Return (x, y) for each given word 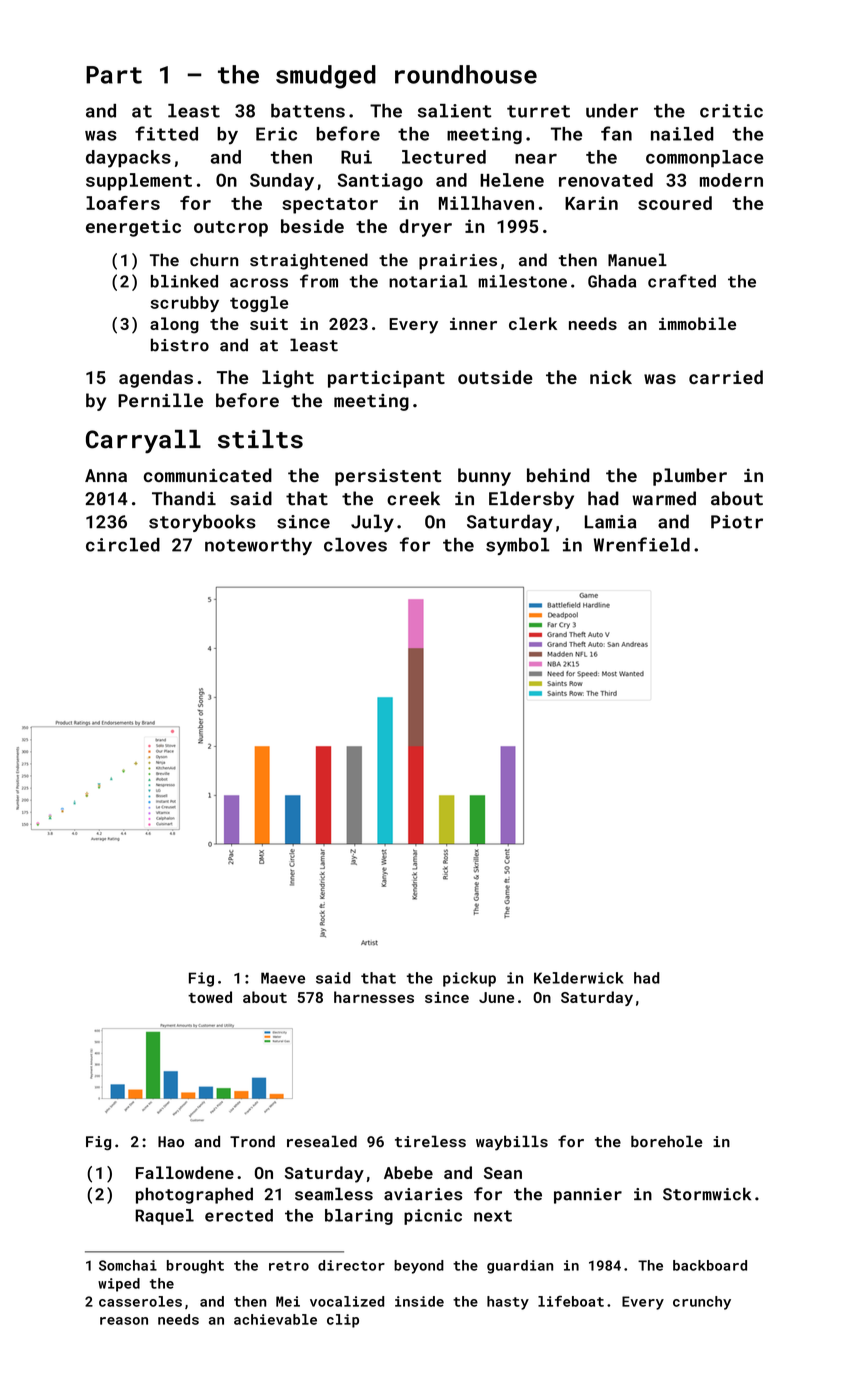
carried (726, 377)
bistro (180, 345)
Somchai (128, 1265)
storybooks (202, 523)
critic (731, 111)
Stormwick (707, 1194)
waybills (512, 1143)
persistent (388, 477)
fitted (166, 133)
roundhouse (466, 74)
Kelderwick (579, 978)
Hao (171, 1142)
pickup (469, 979)
